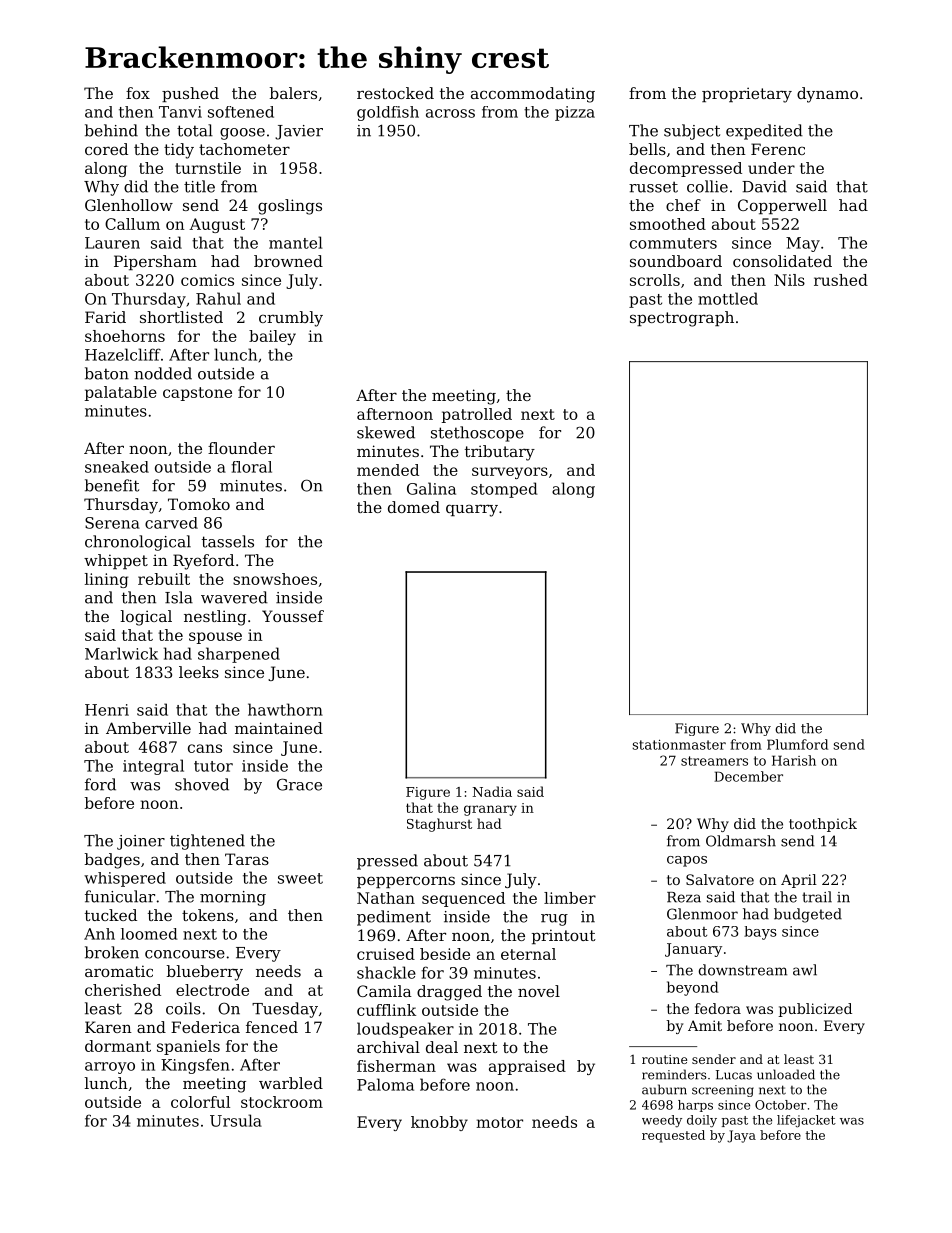  Describe the element at coordinates (472, 510) in the document. I see `quarry` at that location.
